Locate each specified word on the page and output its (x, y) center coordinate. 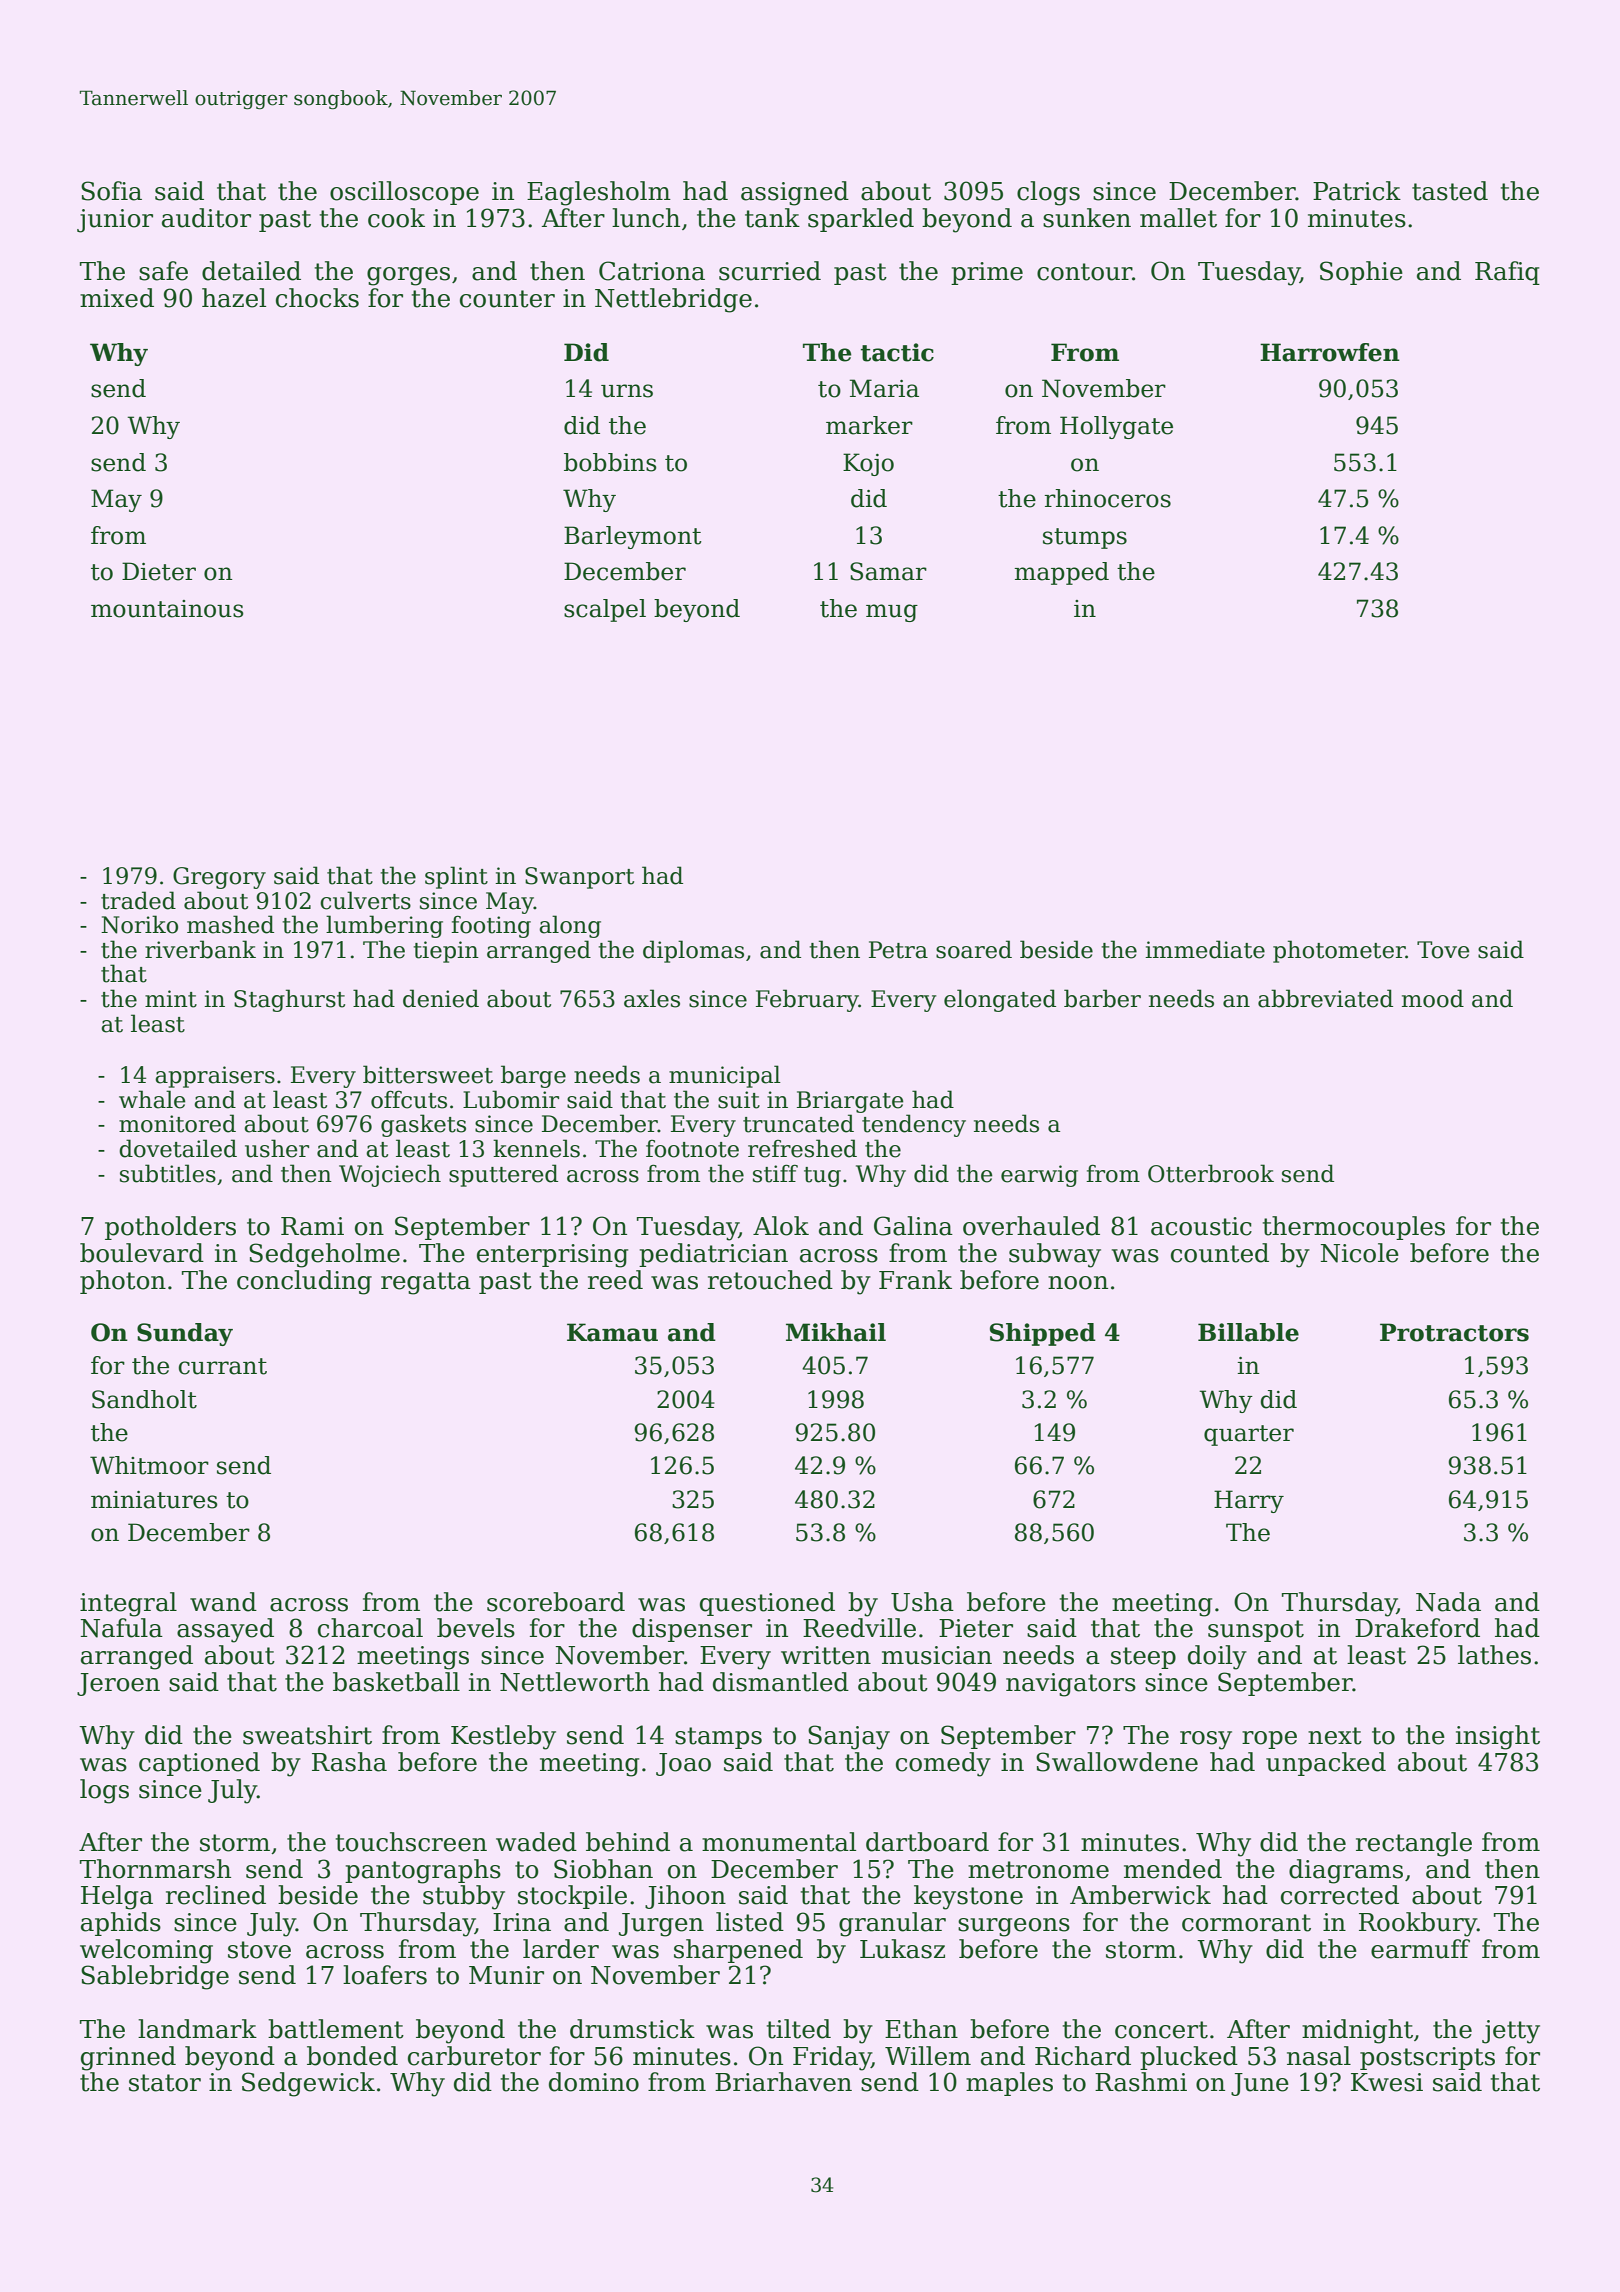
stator (165, 2083)
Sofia (111, 191)
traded (138, 900)
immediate (1205, 949)
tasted (1450, 191)
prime (987, 273)
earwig (1039, 1176)
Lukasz (902, 1949)
